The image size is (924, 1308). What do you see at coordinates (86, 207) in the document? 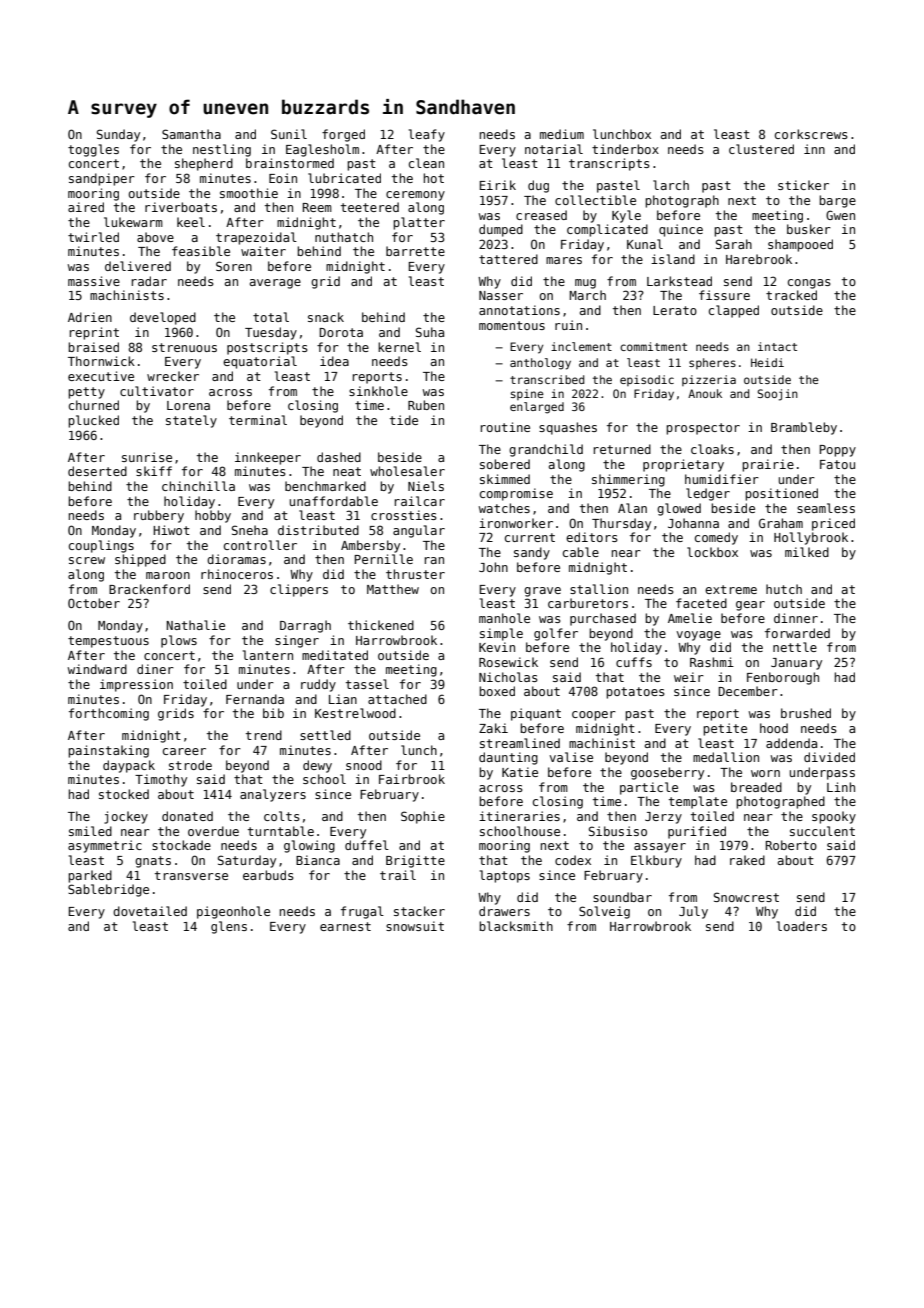
I see `aired` at bounding box center [86, 207].
